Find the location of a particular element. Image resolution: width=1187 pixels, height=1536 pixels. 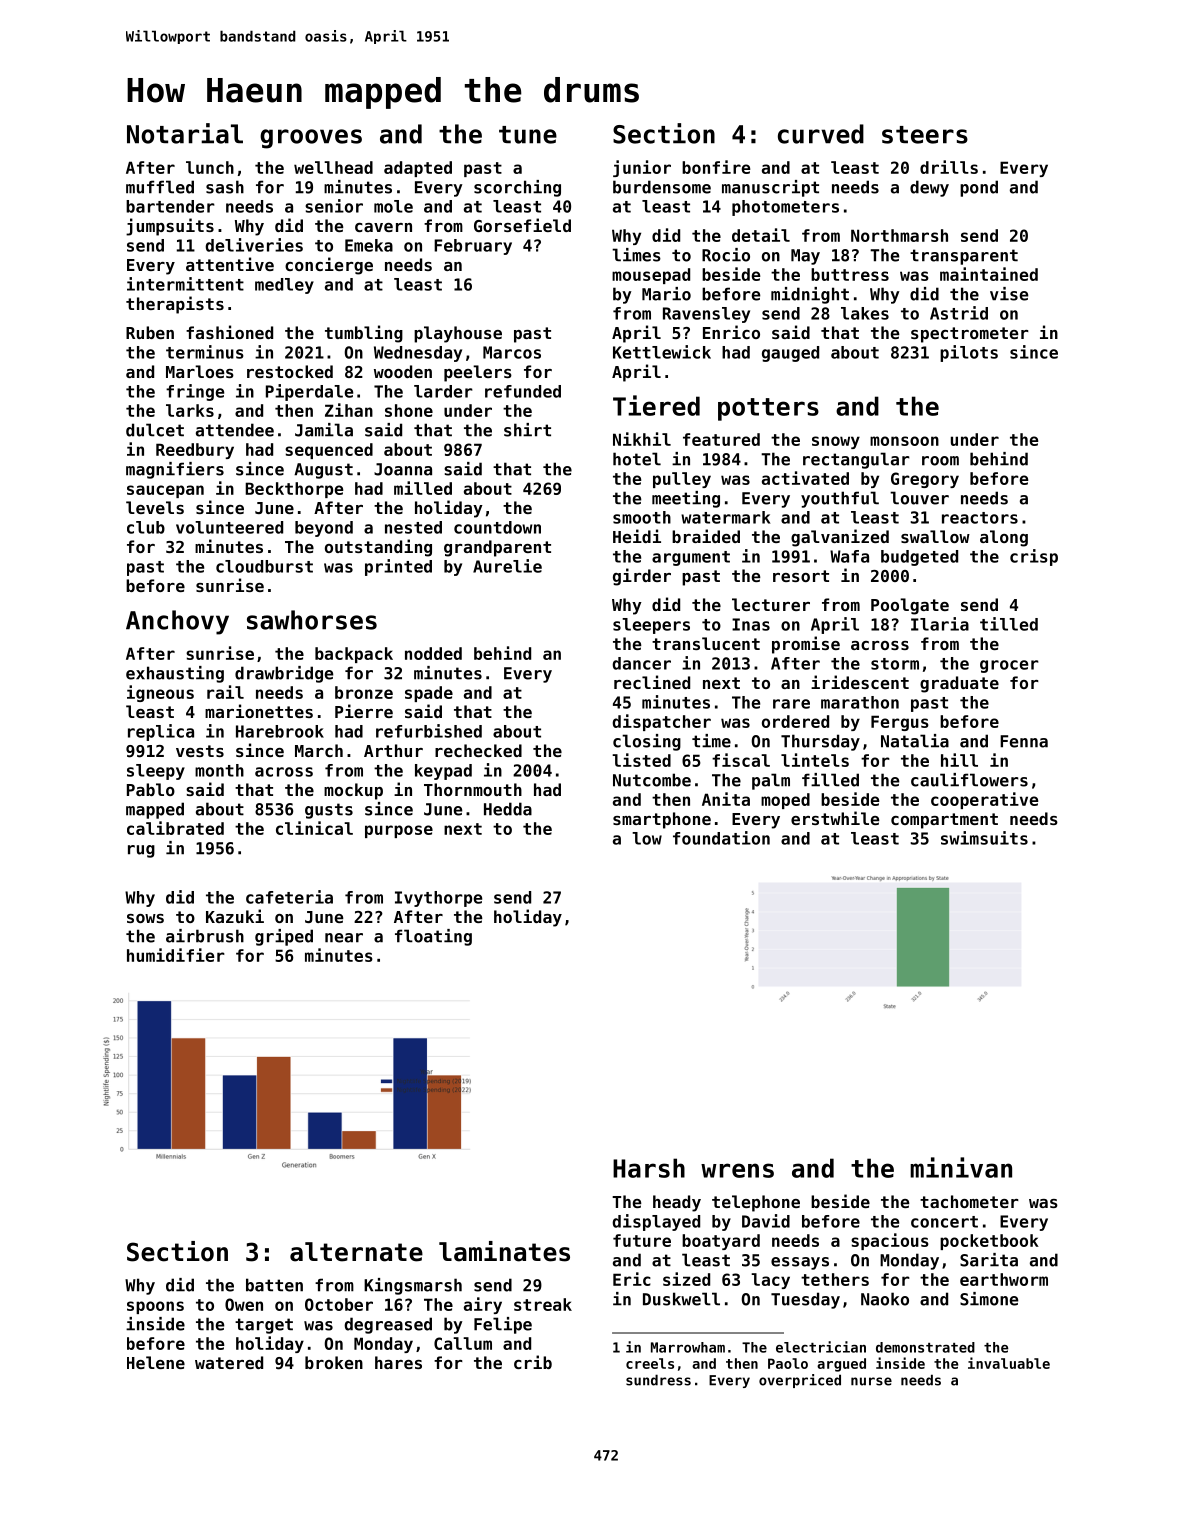

cavern is located at coordinates (383, 227).
